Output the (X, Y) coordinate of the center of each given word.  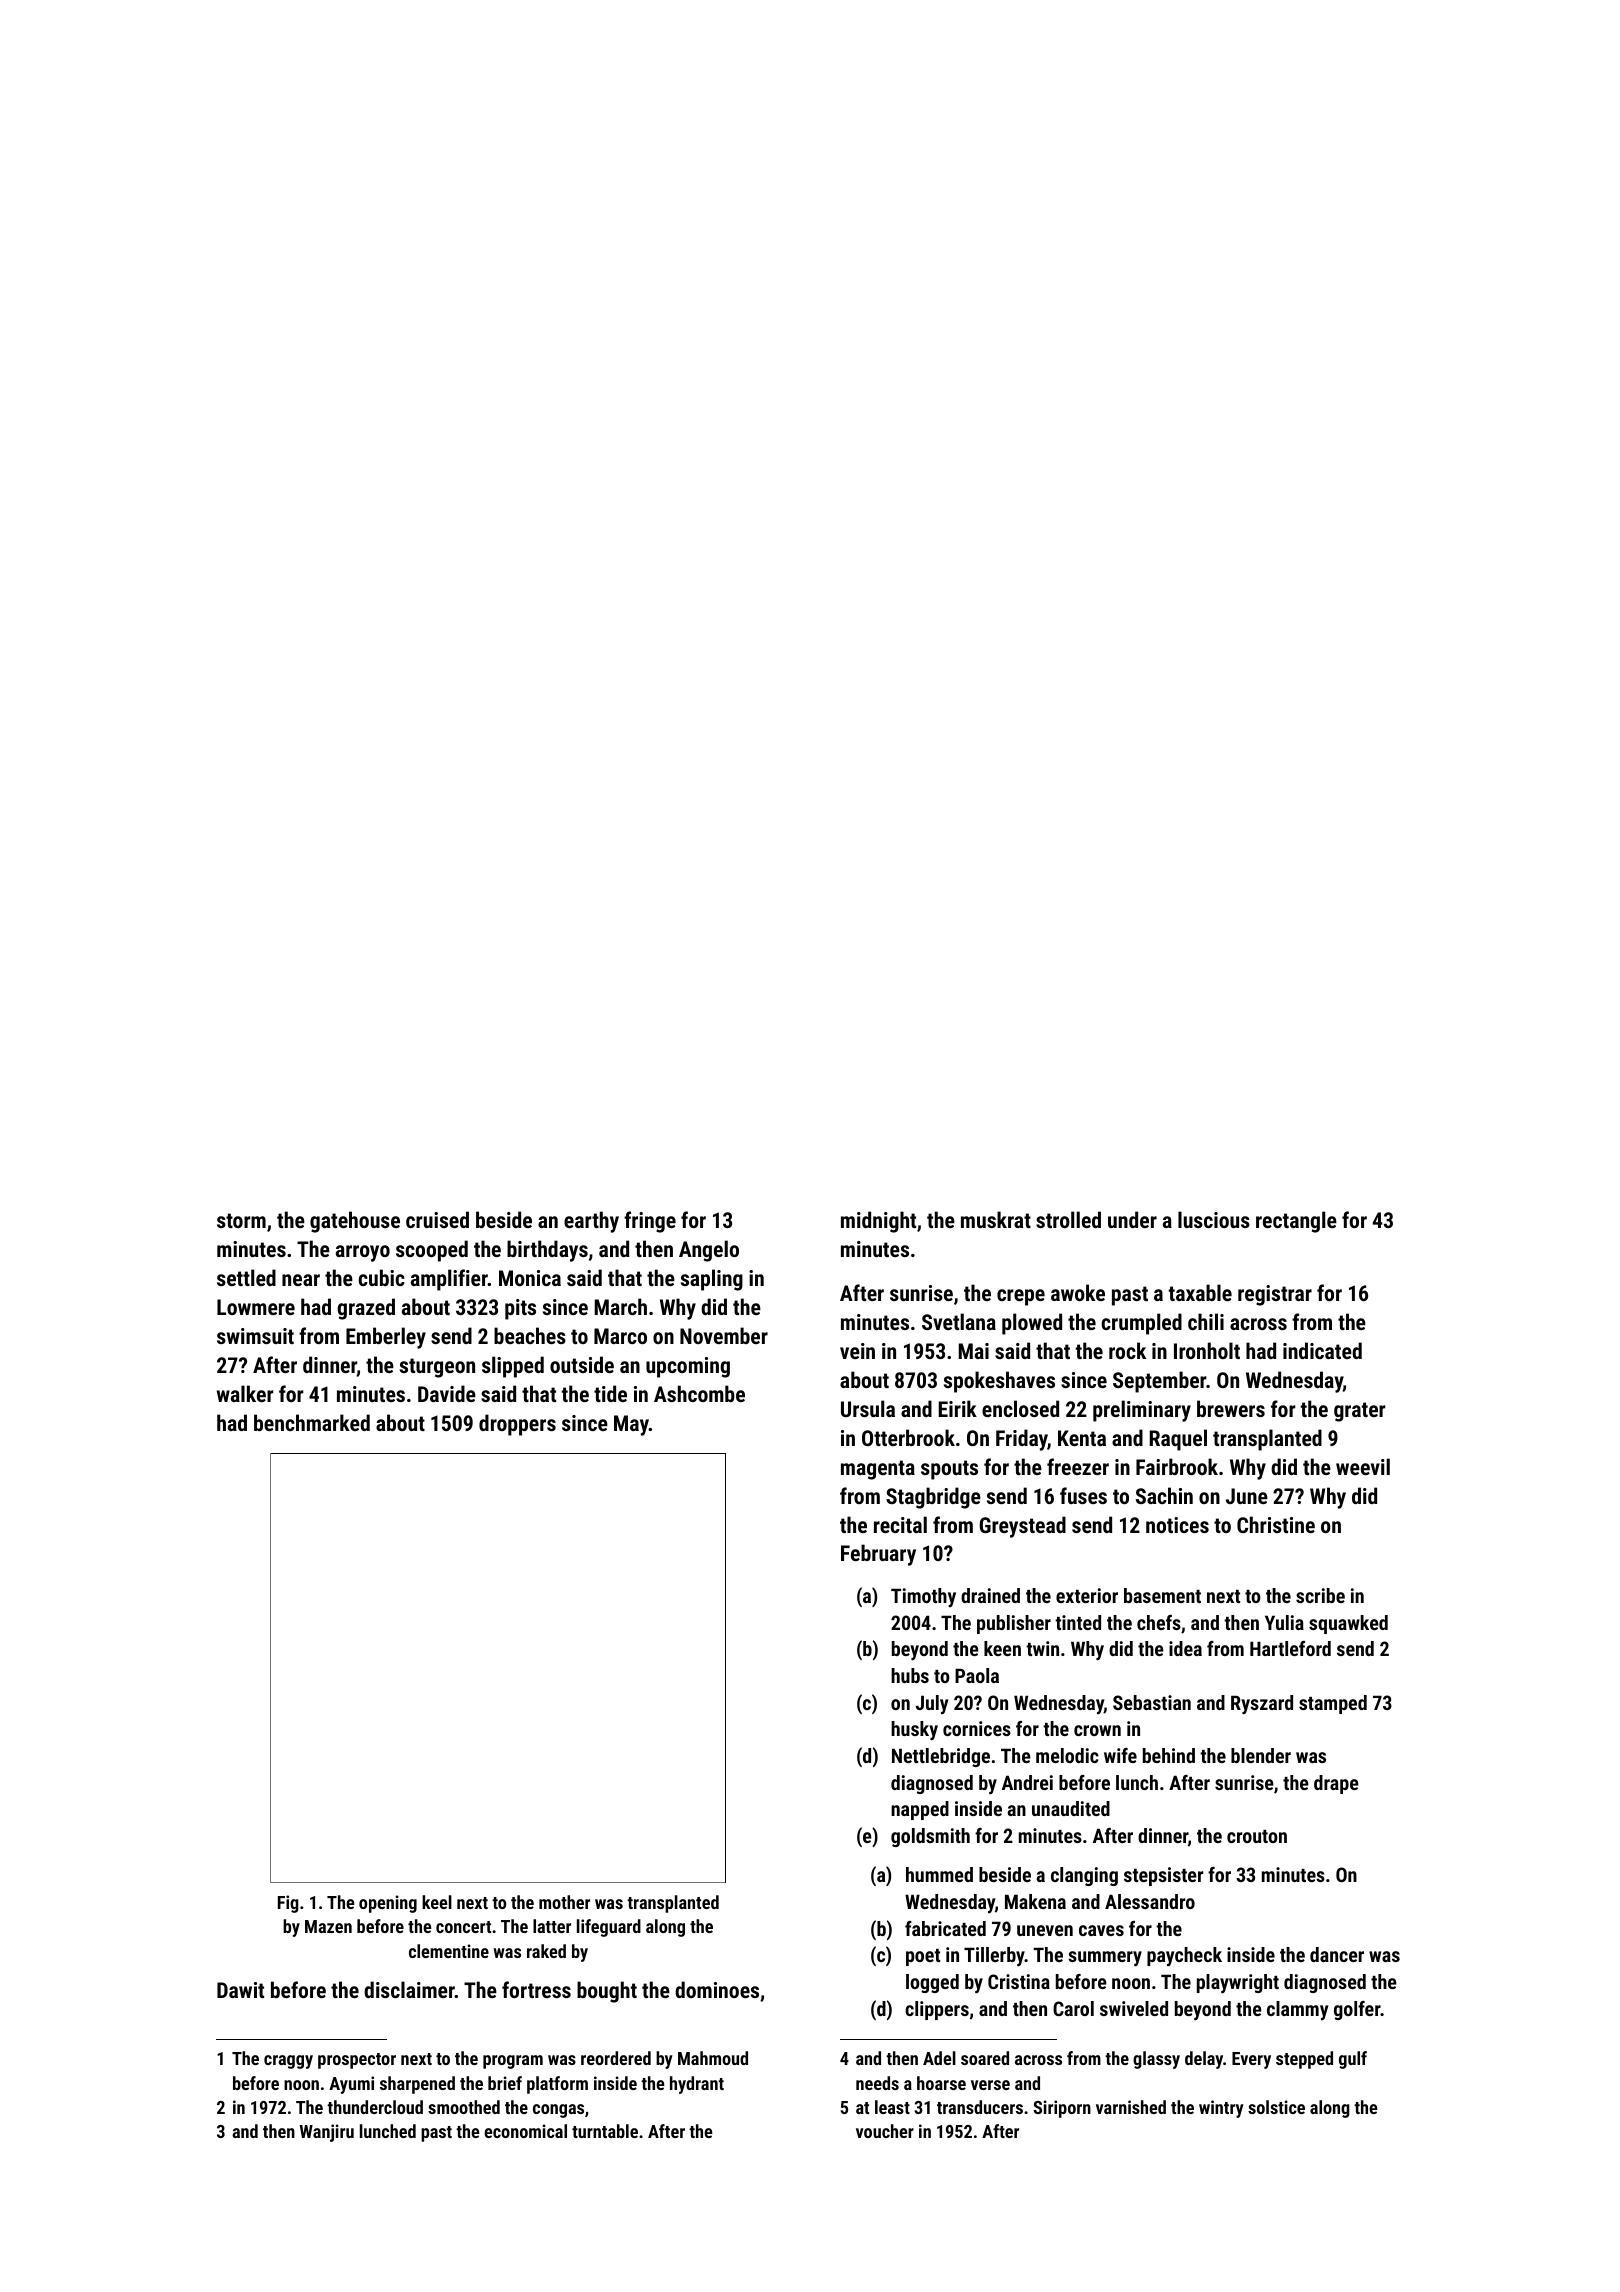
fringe (650, 1222)
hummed (939, 1874)
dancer (1337, 1954)
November (724, 1335)
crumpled (1141, 1324)
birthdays (547, 1251)
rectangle (1296, 1222)
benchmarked (312, 1422)
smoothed (464, 2107)
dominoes (717, 1989)
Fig (288, 1904)
